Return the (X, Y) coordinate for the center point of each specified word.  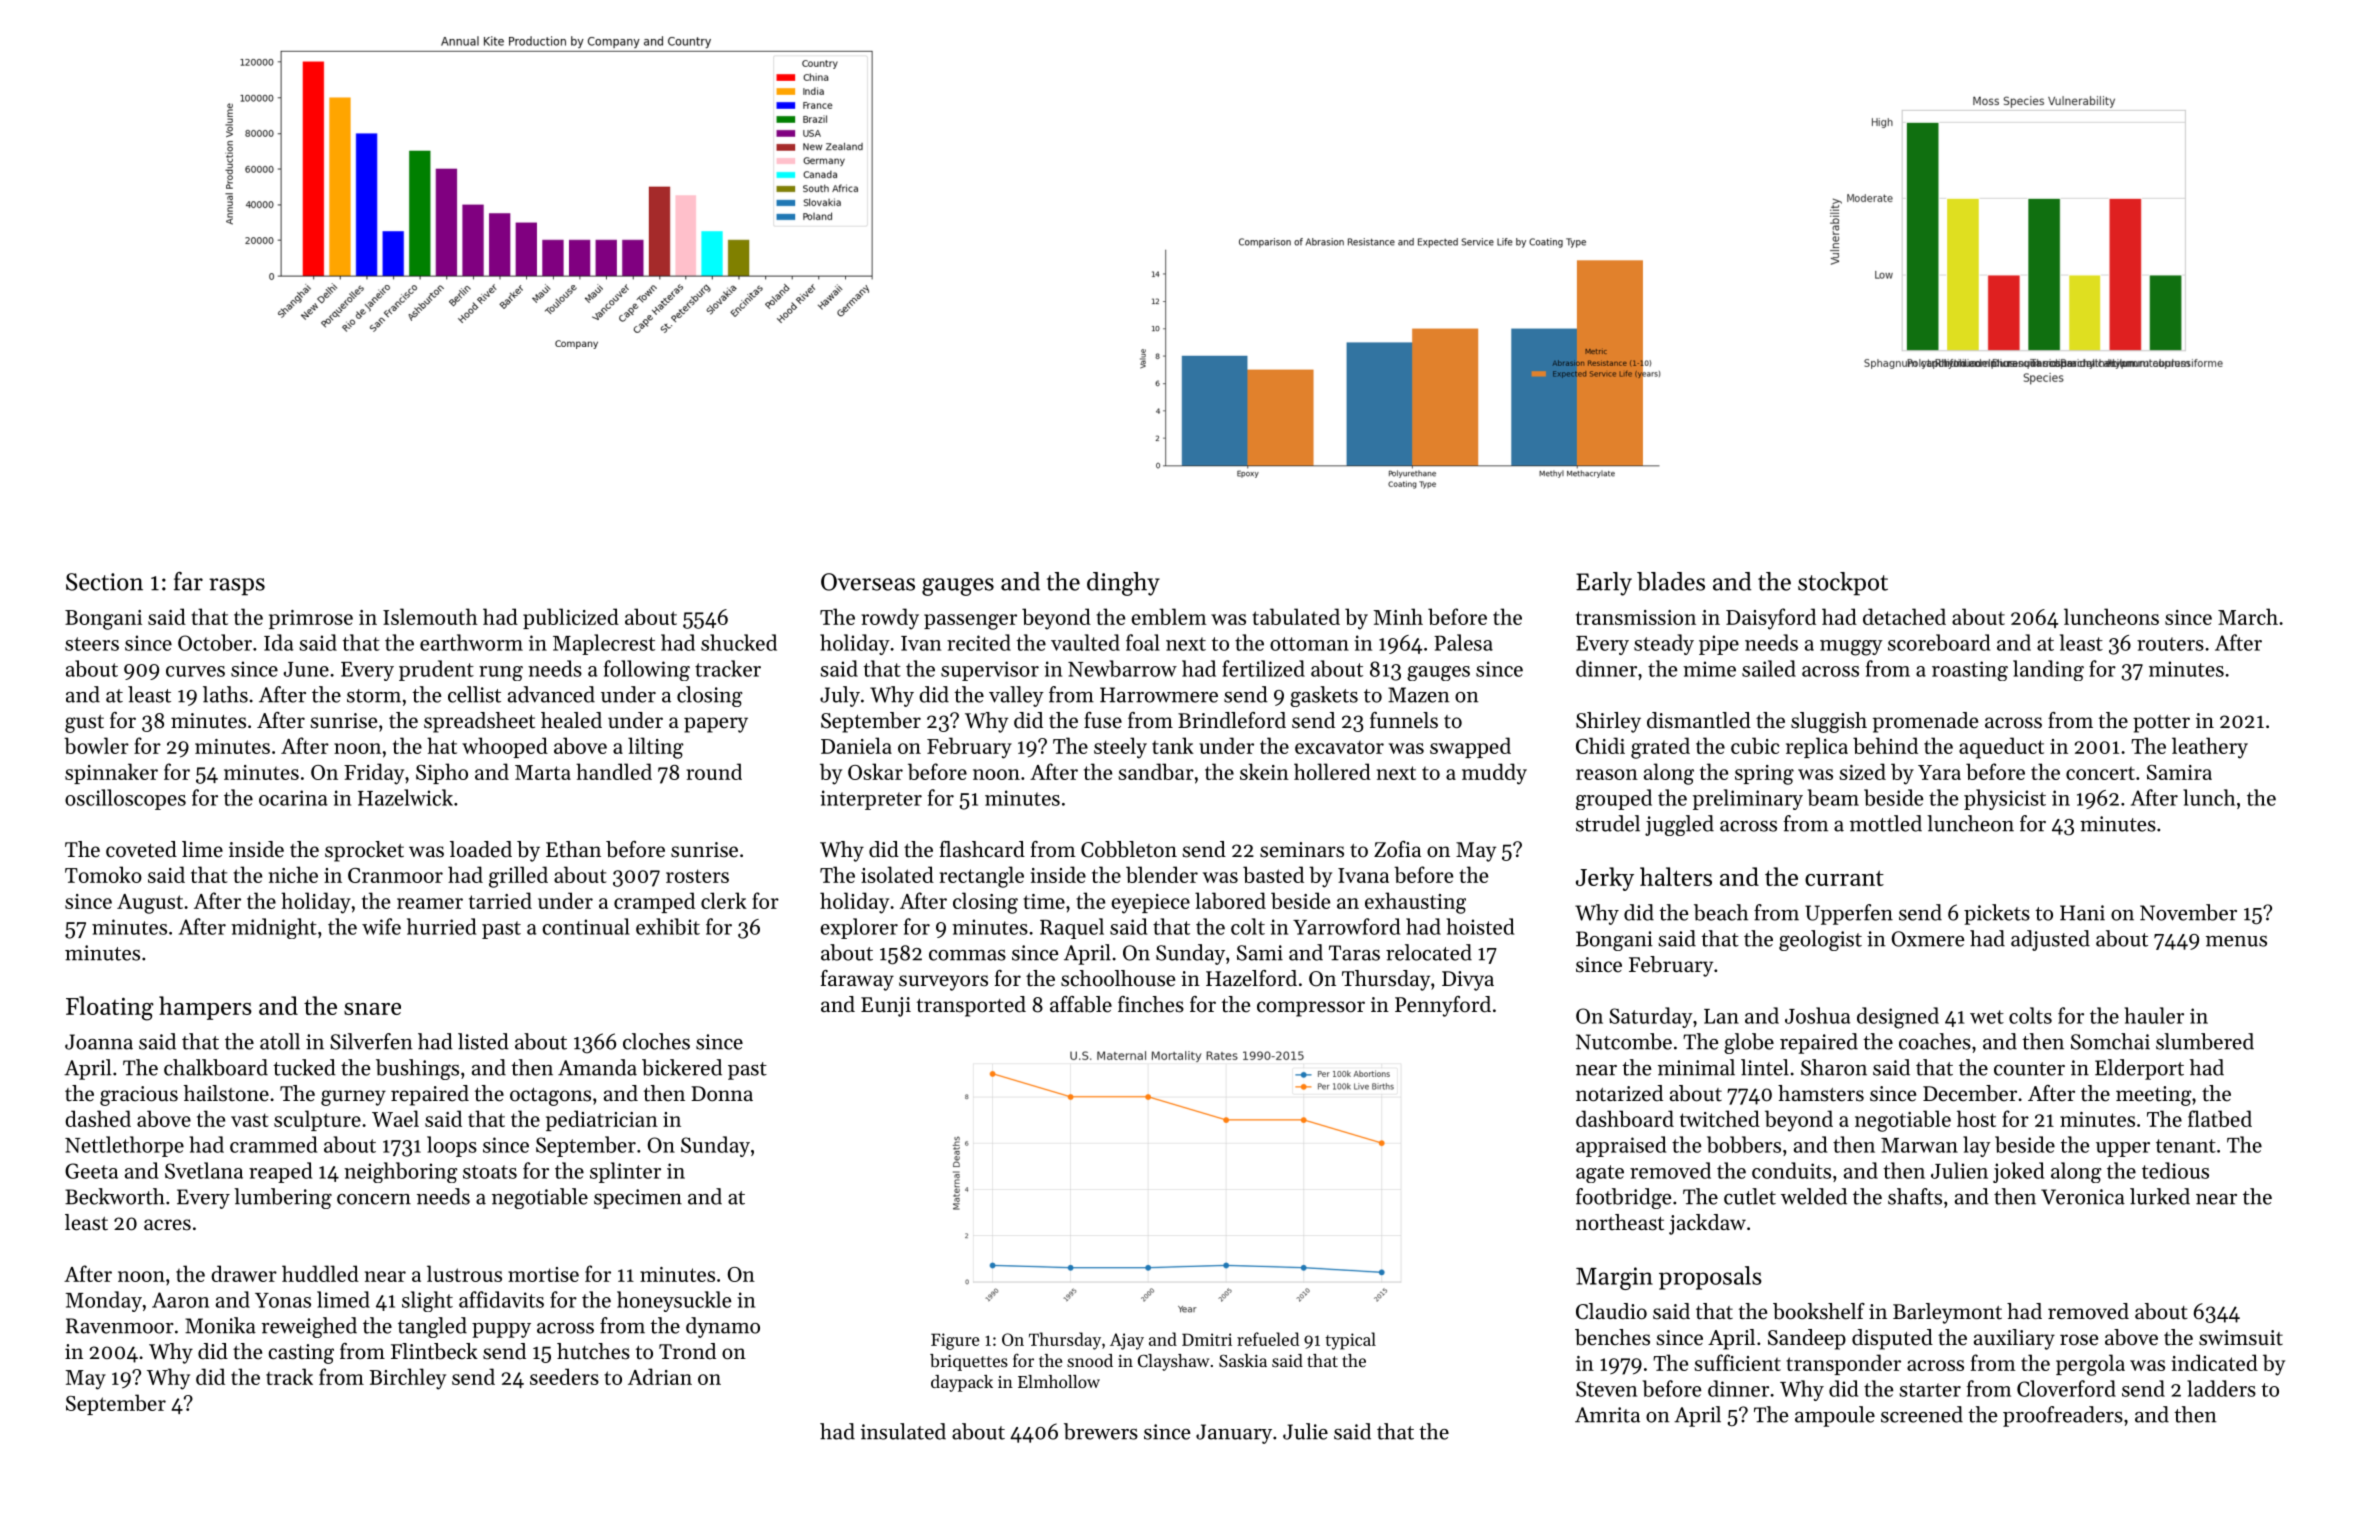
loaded (481, 849)
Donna (722, 1094)
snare (372, 1009)
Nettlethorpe (124, 1146)
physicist (2005, 799)
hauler (2154, 1015)
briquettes (969, 1362)
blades (1671, 581)
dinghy (1123, 584)
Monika (220, 1325)
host (1976, 1118)
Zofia (1397, 849)
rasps (237, 587)
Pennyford (1443, 1006)
